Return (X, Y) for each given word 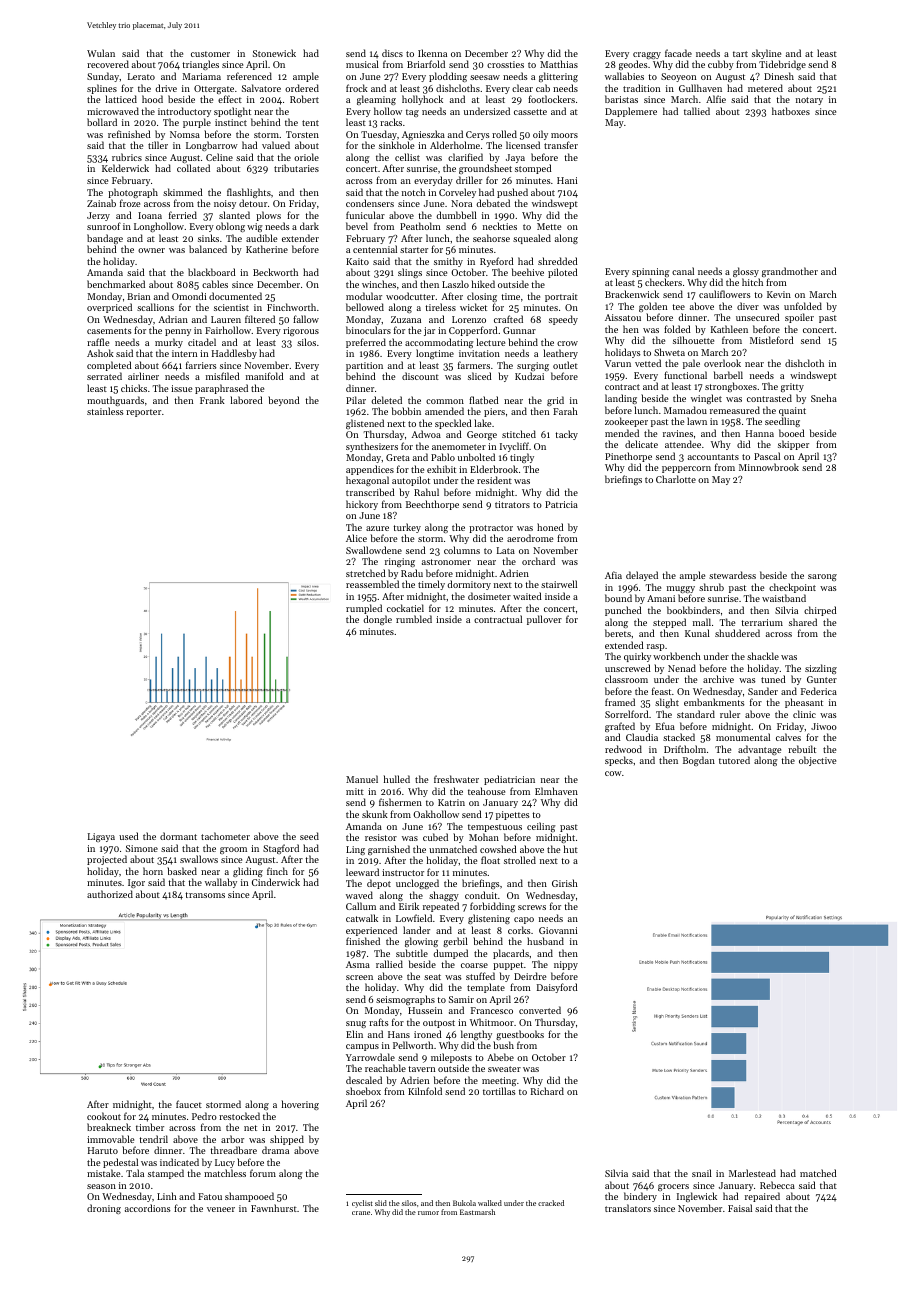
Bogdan (699, 761)
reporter (143, 413)
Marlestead (752, 1173)
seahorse (491, 238)
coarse (474, 965)
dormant (178, 836)
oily (540, 135)
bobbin (406, 411)
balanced (208, 249)
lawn (697, 421)
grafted (620, 727)
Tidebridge (782, 65)
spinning (651, 273)
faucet (189, 1104)
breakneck (109, 1127)
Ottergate (214, 89)
